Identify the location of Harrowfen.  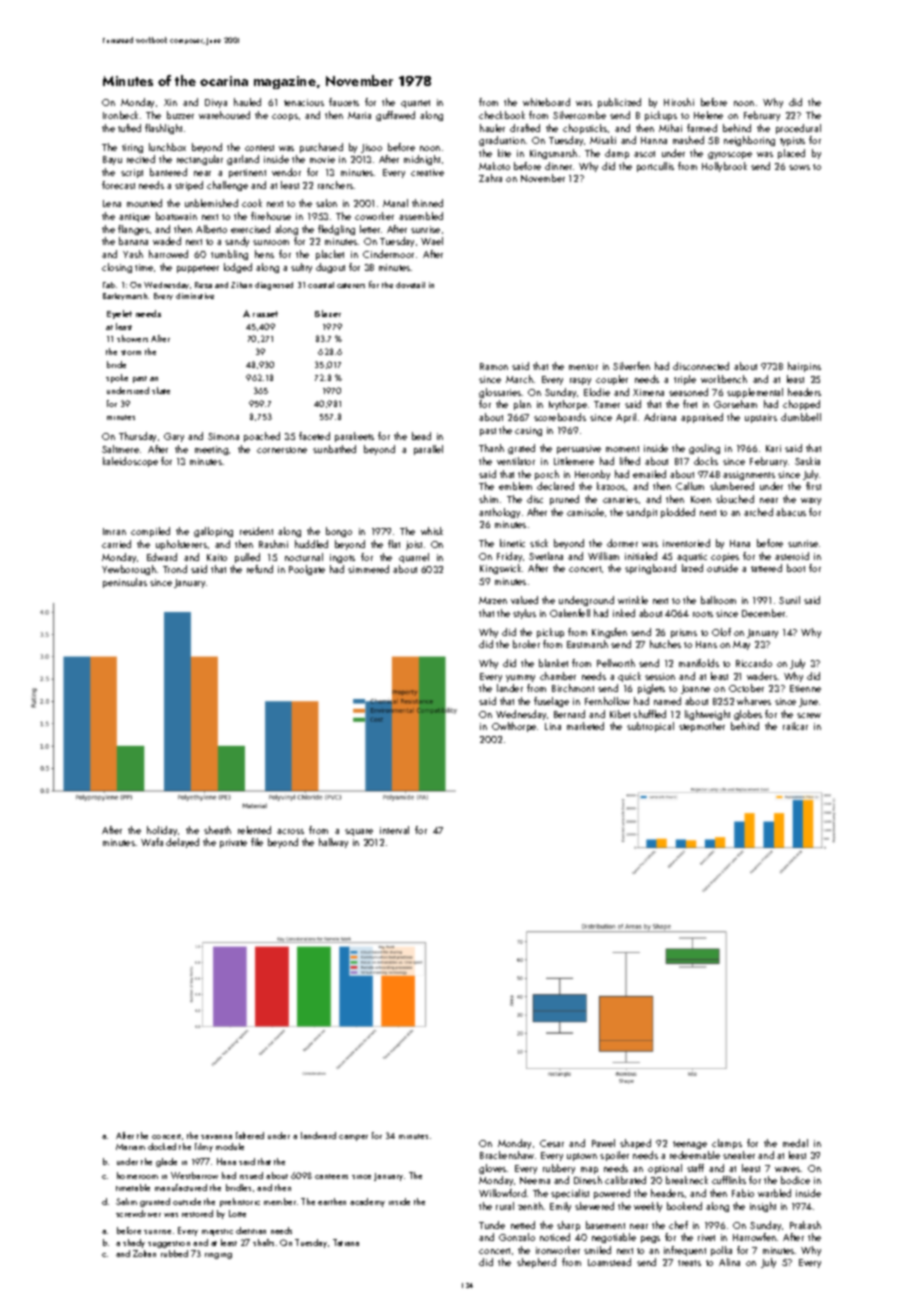
(754, 1237).
